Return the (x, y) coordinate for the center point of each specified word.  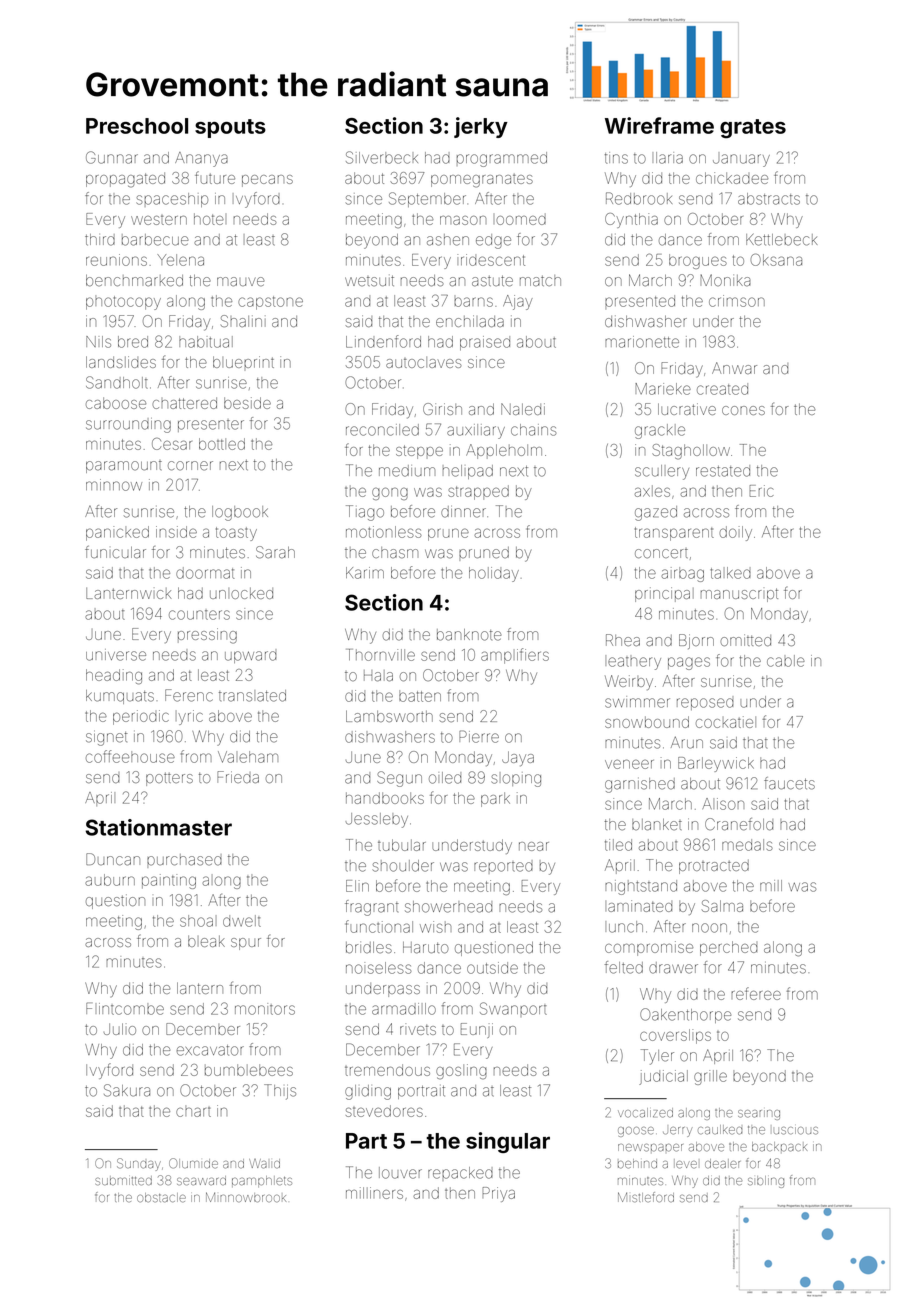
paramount (124, 467)
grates (753, 128)
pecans (267, 181)
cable (786, 661)
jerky (481, 127)
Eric (761, 491)
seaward (201, 1180)
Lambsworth (389, 716)
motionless (384, 532)
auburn (110, 880)
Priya (499, 1194)
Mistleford (646, 1197)
